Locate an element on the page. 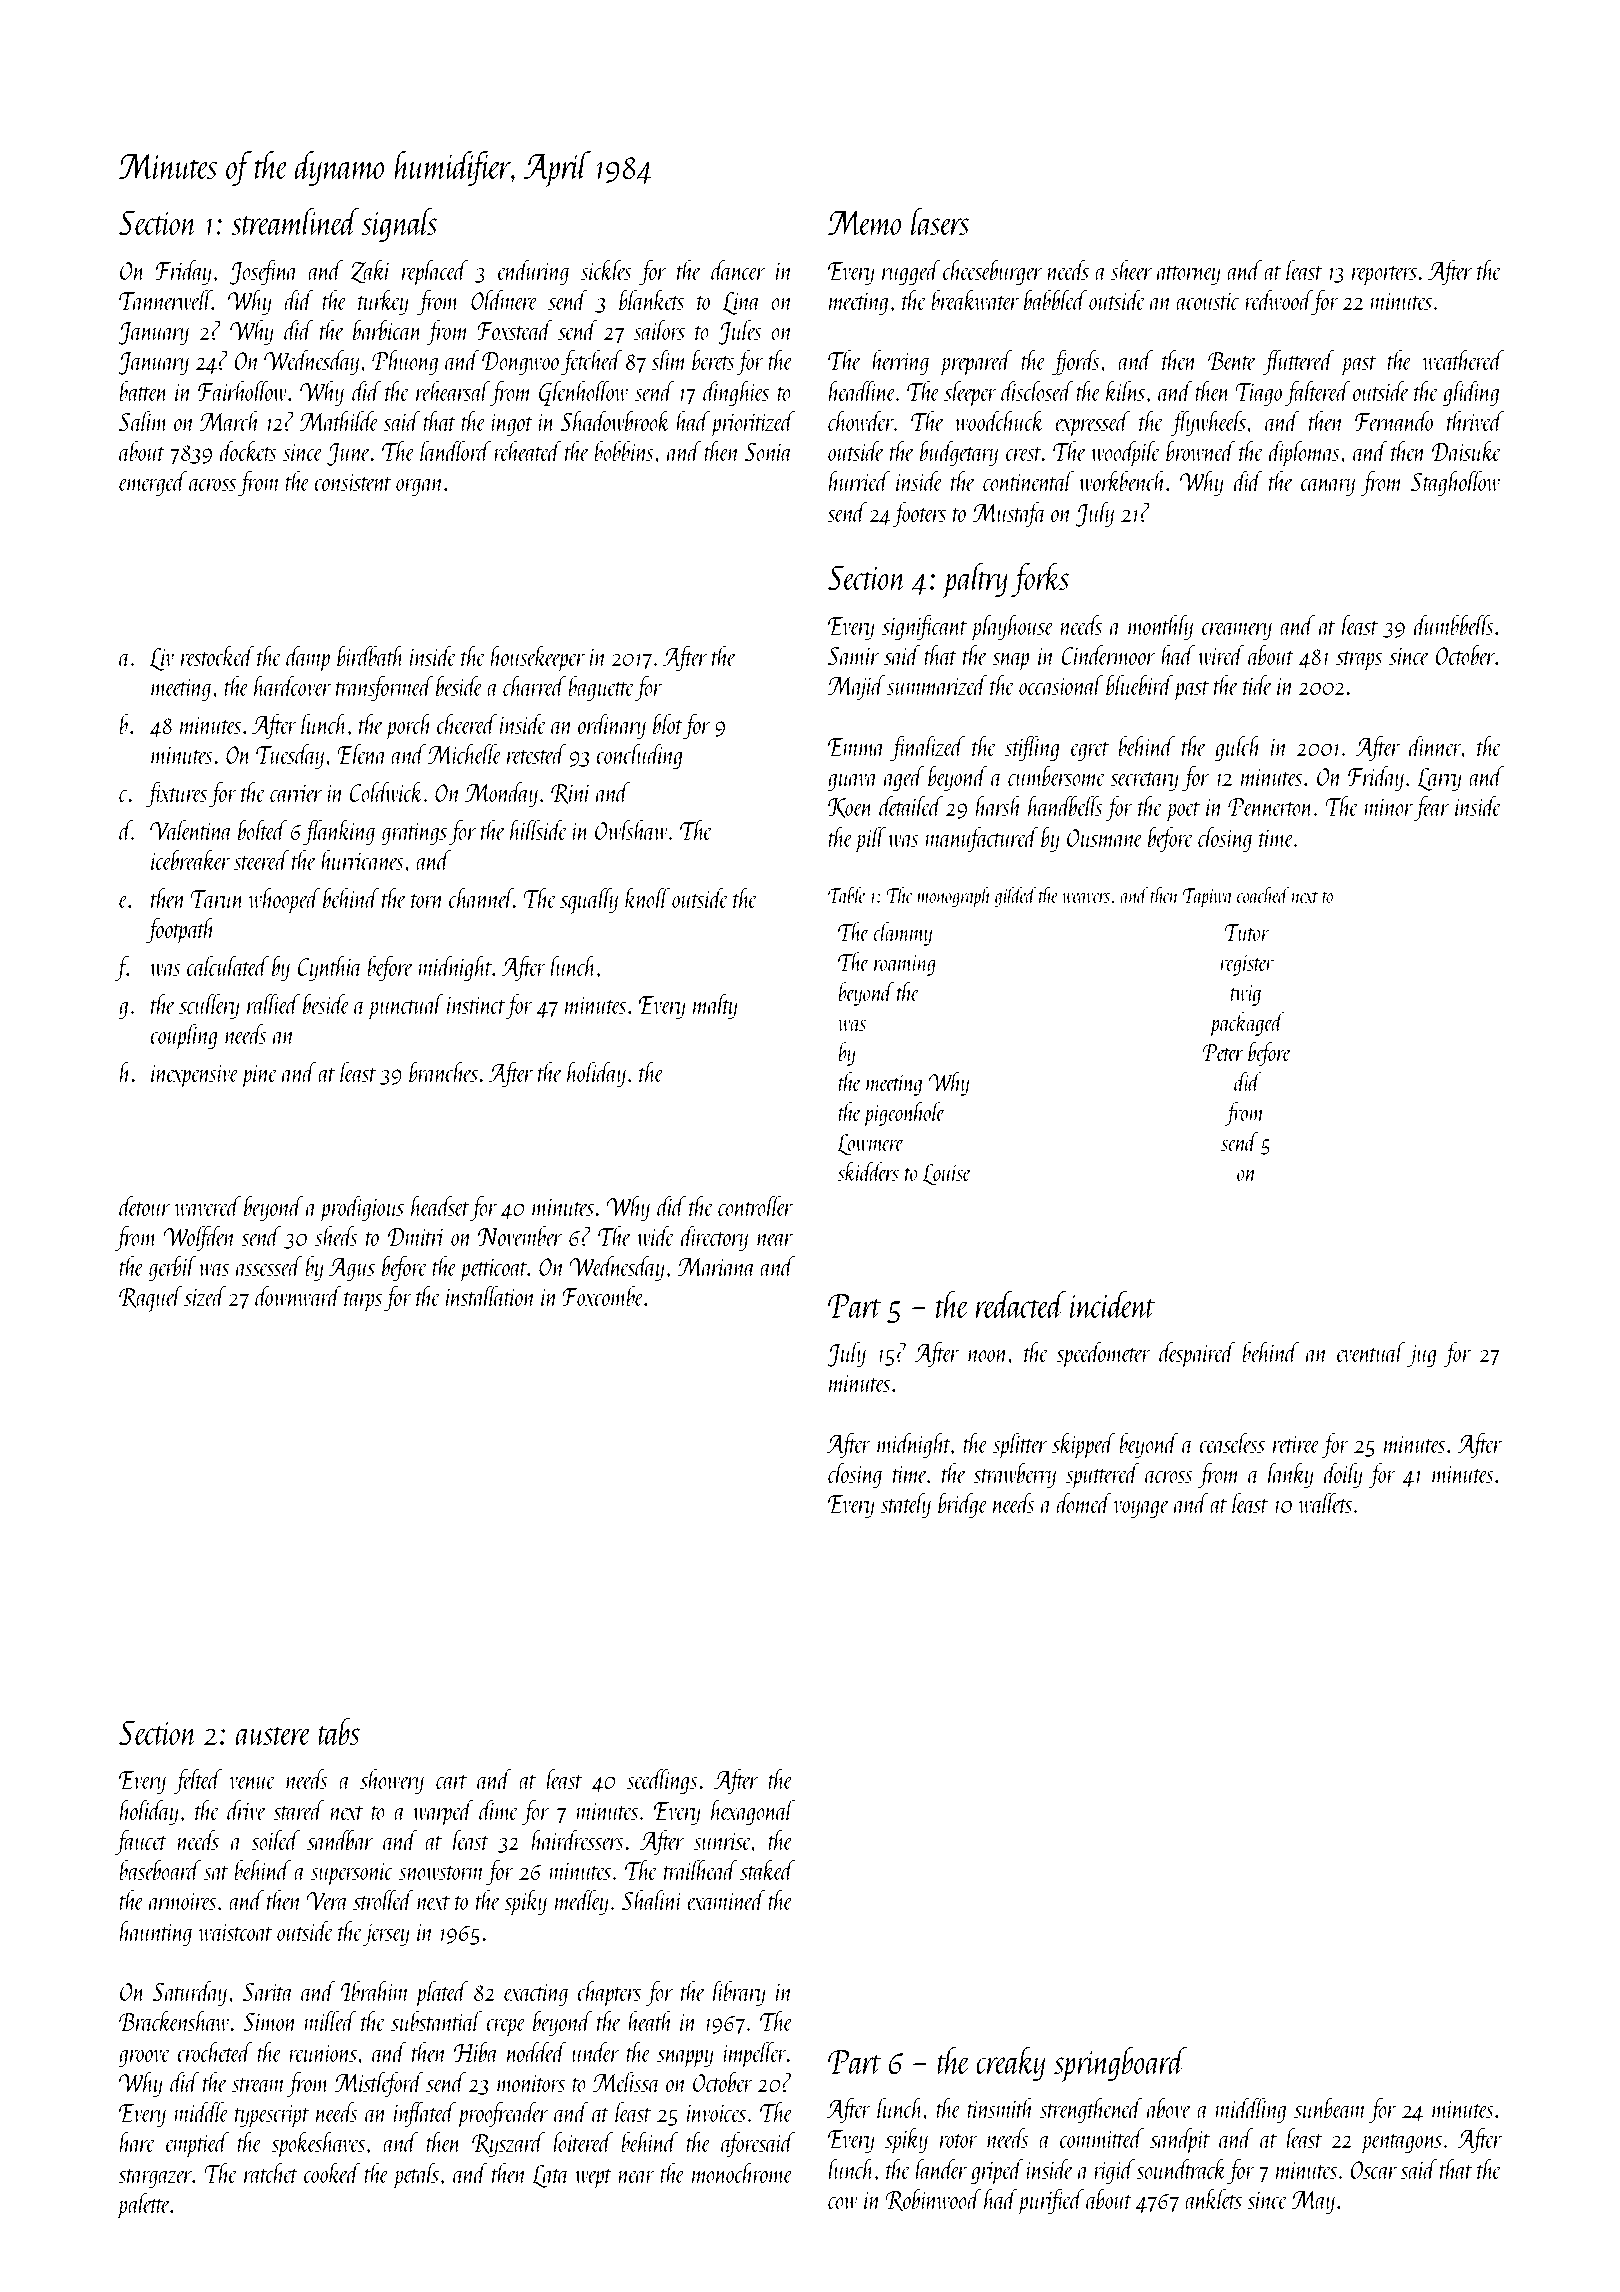 The height and width of the document is (2292, 1620). coached is located at coordinates (1263, 894).
